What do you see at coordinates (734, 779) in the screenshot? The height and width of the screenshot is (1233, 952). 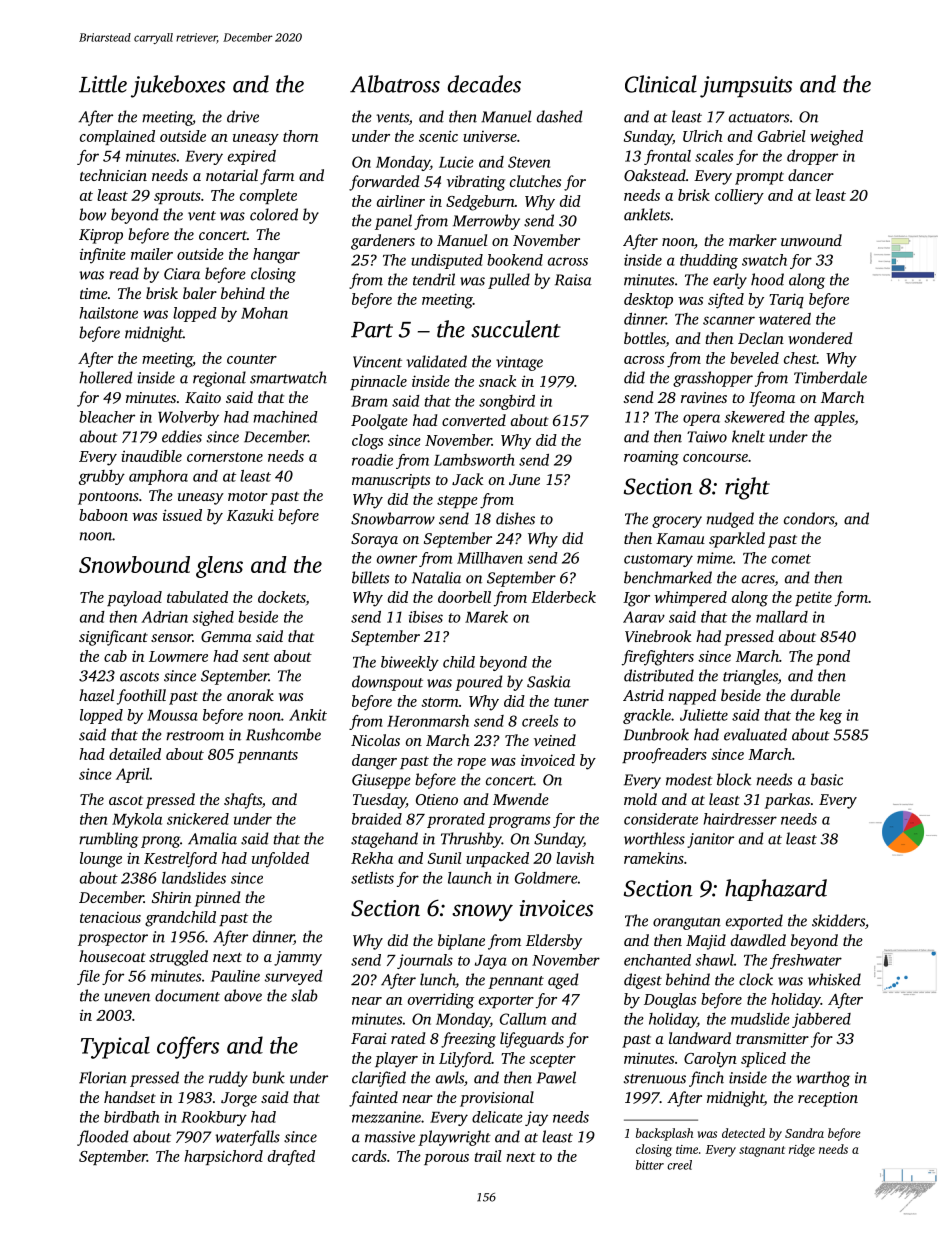 I see `block` at bounding box center [734, 779].
